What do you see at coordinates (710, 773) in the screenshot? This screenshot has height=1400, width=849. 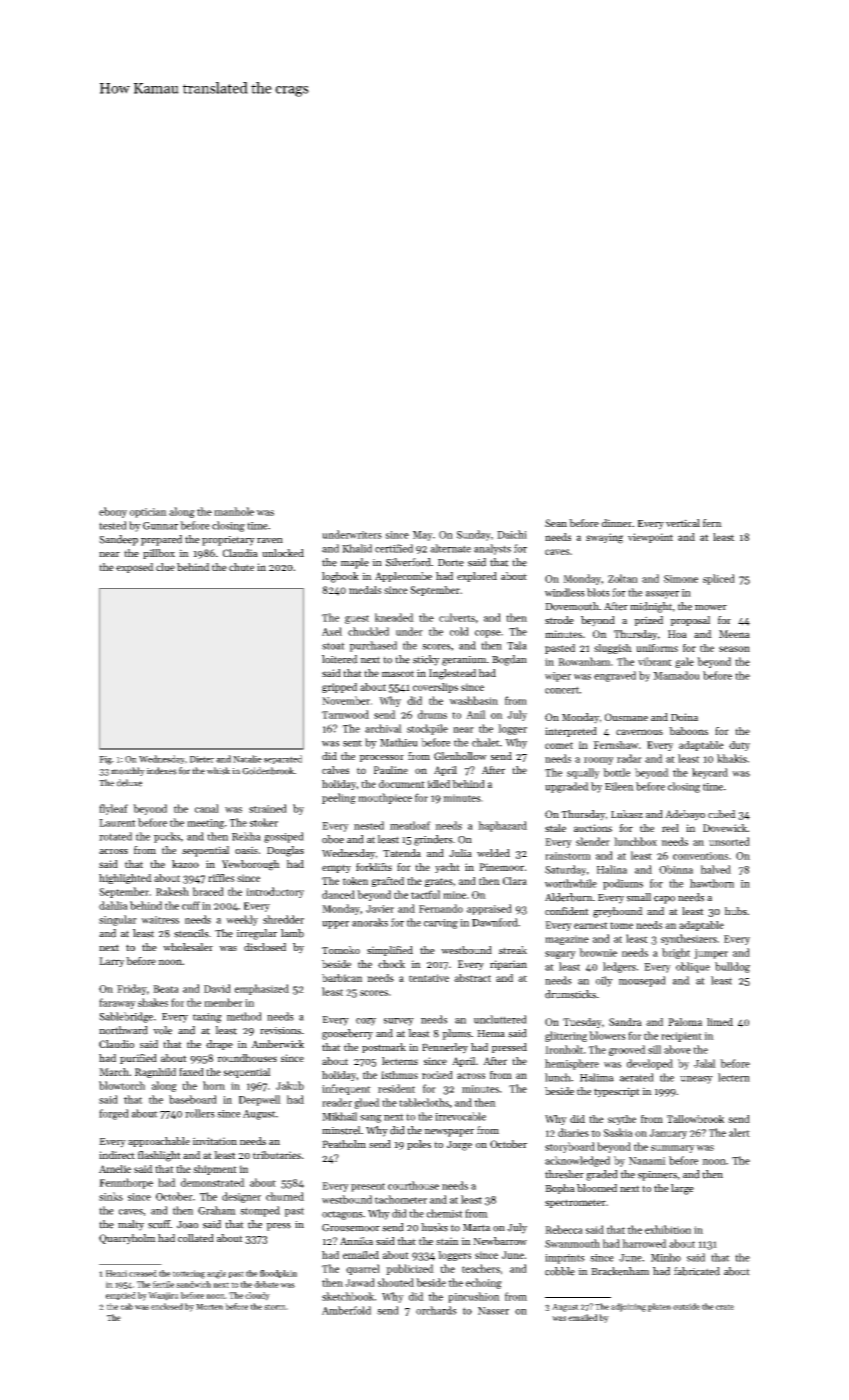 I see `keycard` at bounding box center [710, 773].
